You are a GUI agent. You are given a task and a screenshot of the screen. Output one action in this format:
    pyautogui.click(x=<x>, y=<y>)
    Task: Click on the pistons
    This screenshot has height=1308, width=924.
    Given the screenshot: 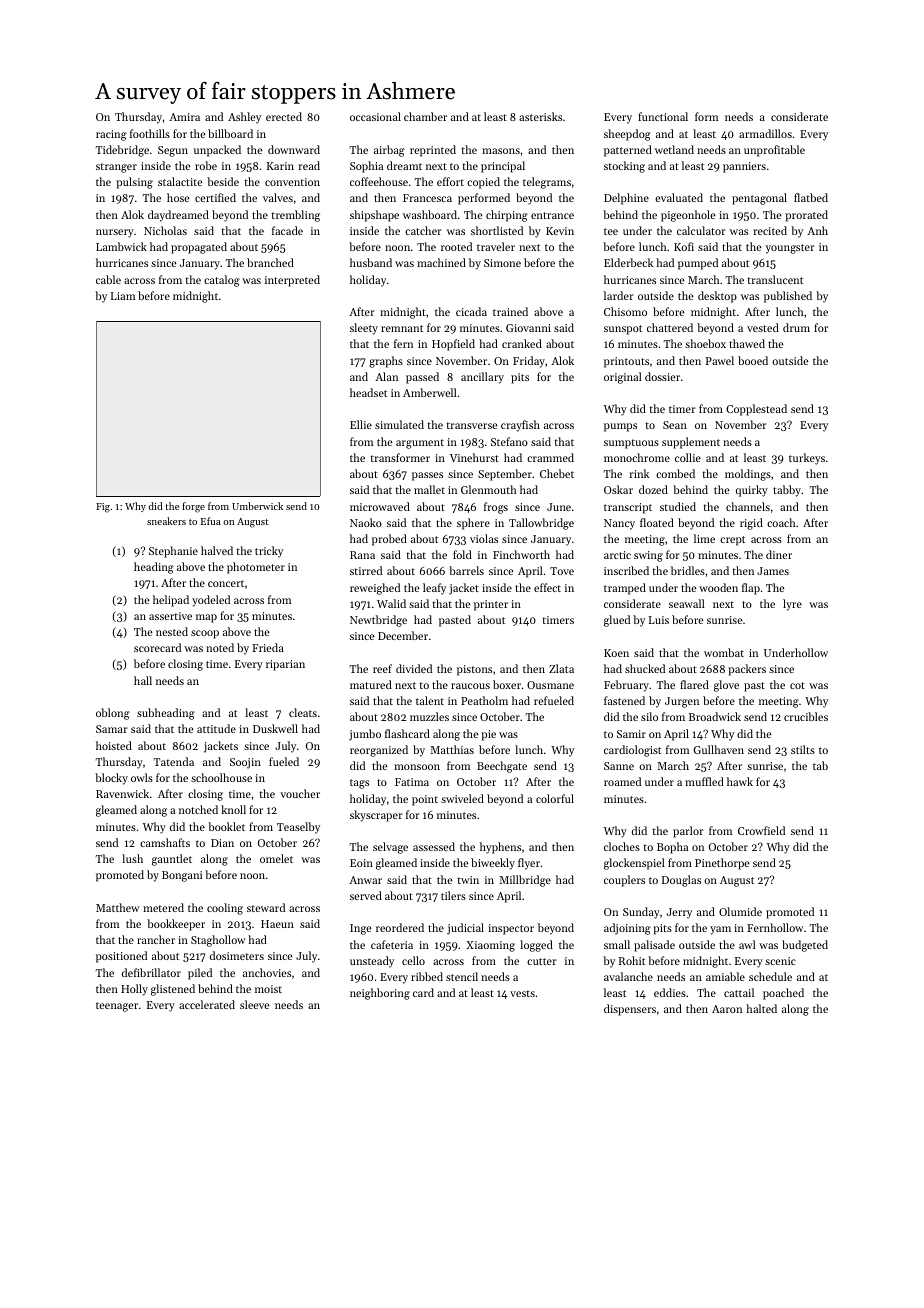 What is the action you would take?
    pyautogui.click(x=474, y=670)
